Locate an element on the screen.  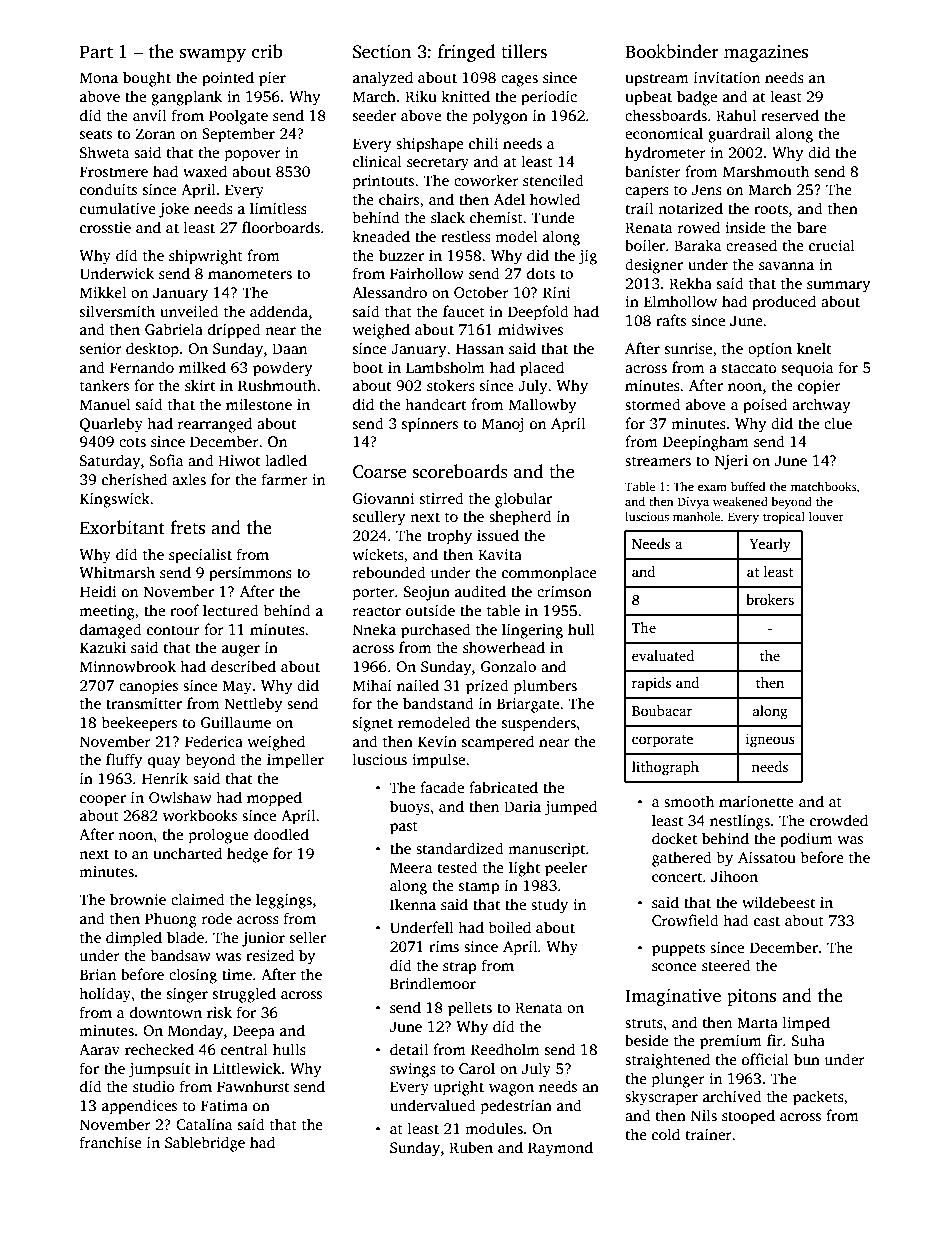
franchise is located at coordinates (111, 1142).
